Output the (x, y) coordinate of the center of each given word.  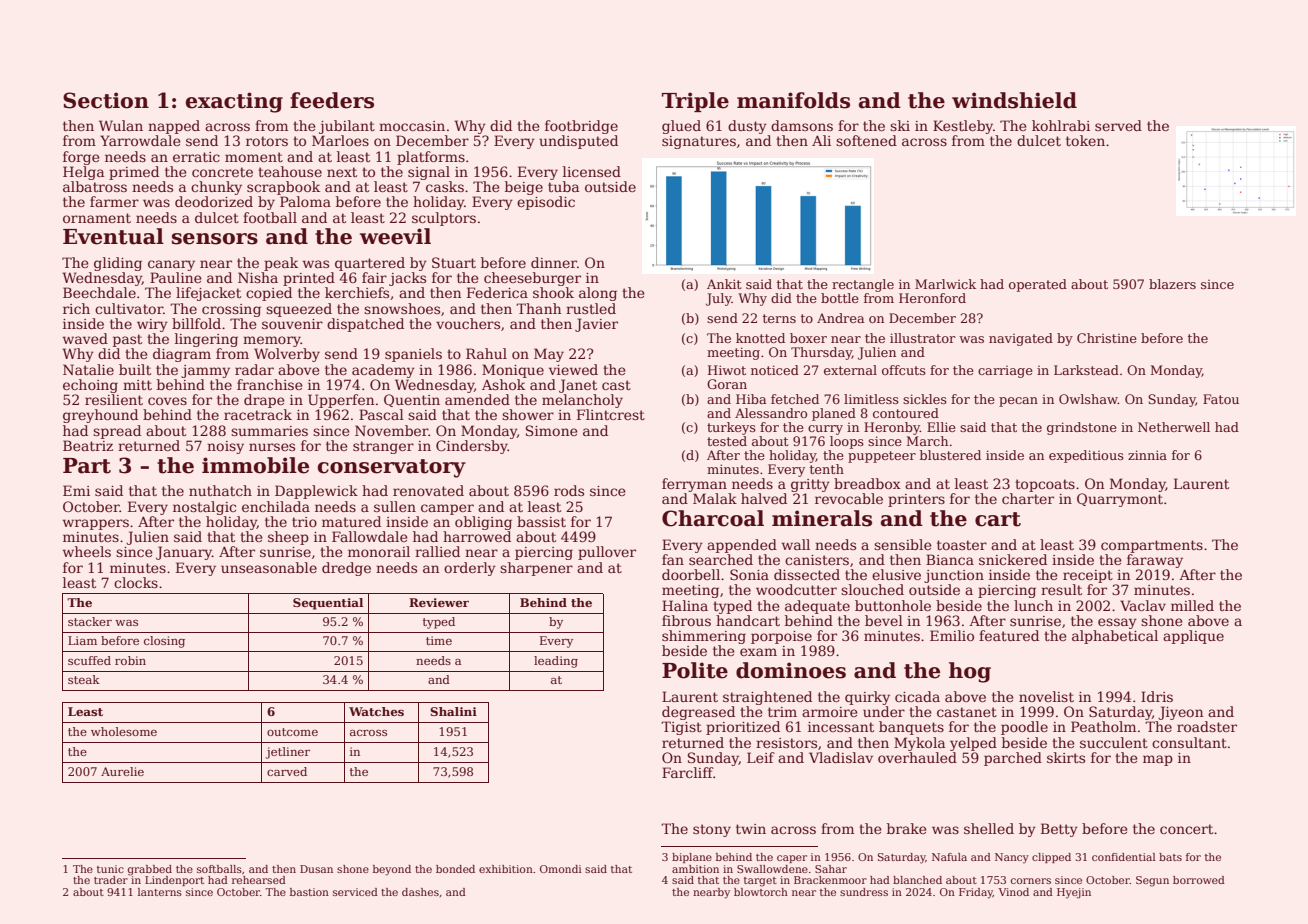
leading (556, 662)
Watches (376, 711)
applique (1193, 637)
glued (681, 127)
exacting (234, 102)
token (1085, 140)
